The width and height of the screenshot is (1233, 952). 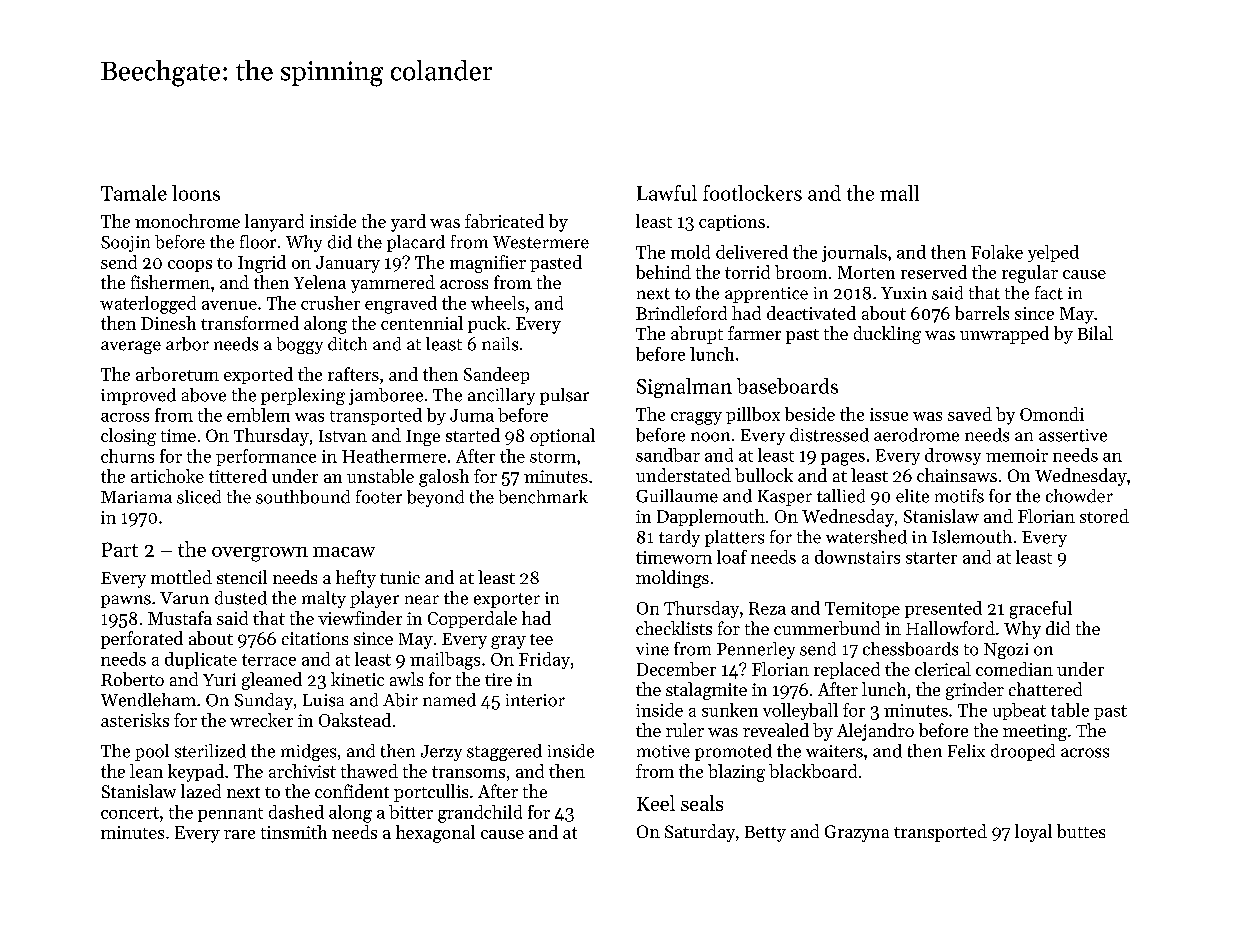 What do you see at coordinates (242, 577) in the screenshot?
I see `stencil` at bounding box center [242, 577].
